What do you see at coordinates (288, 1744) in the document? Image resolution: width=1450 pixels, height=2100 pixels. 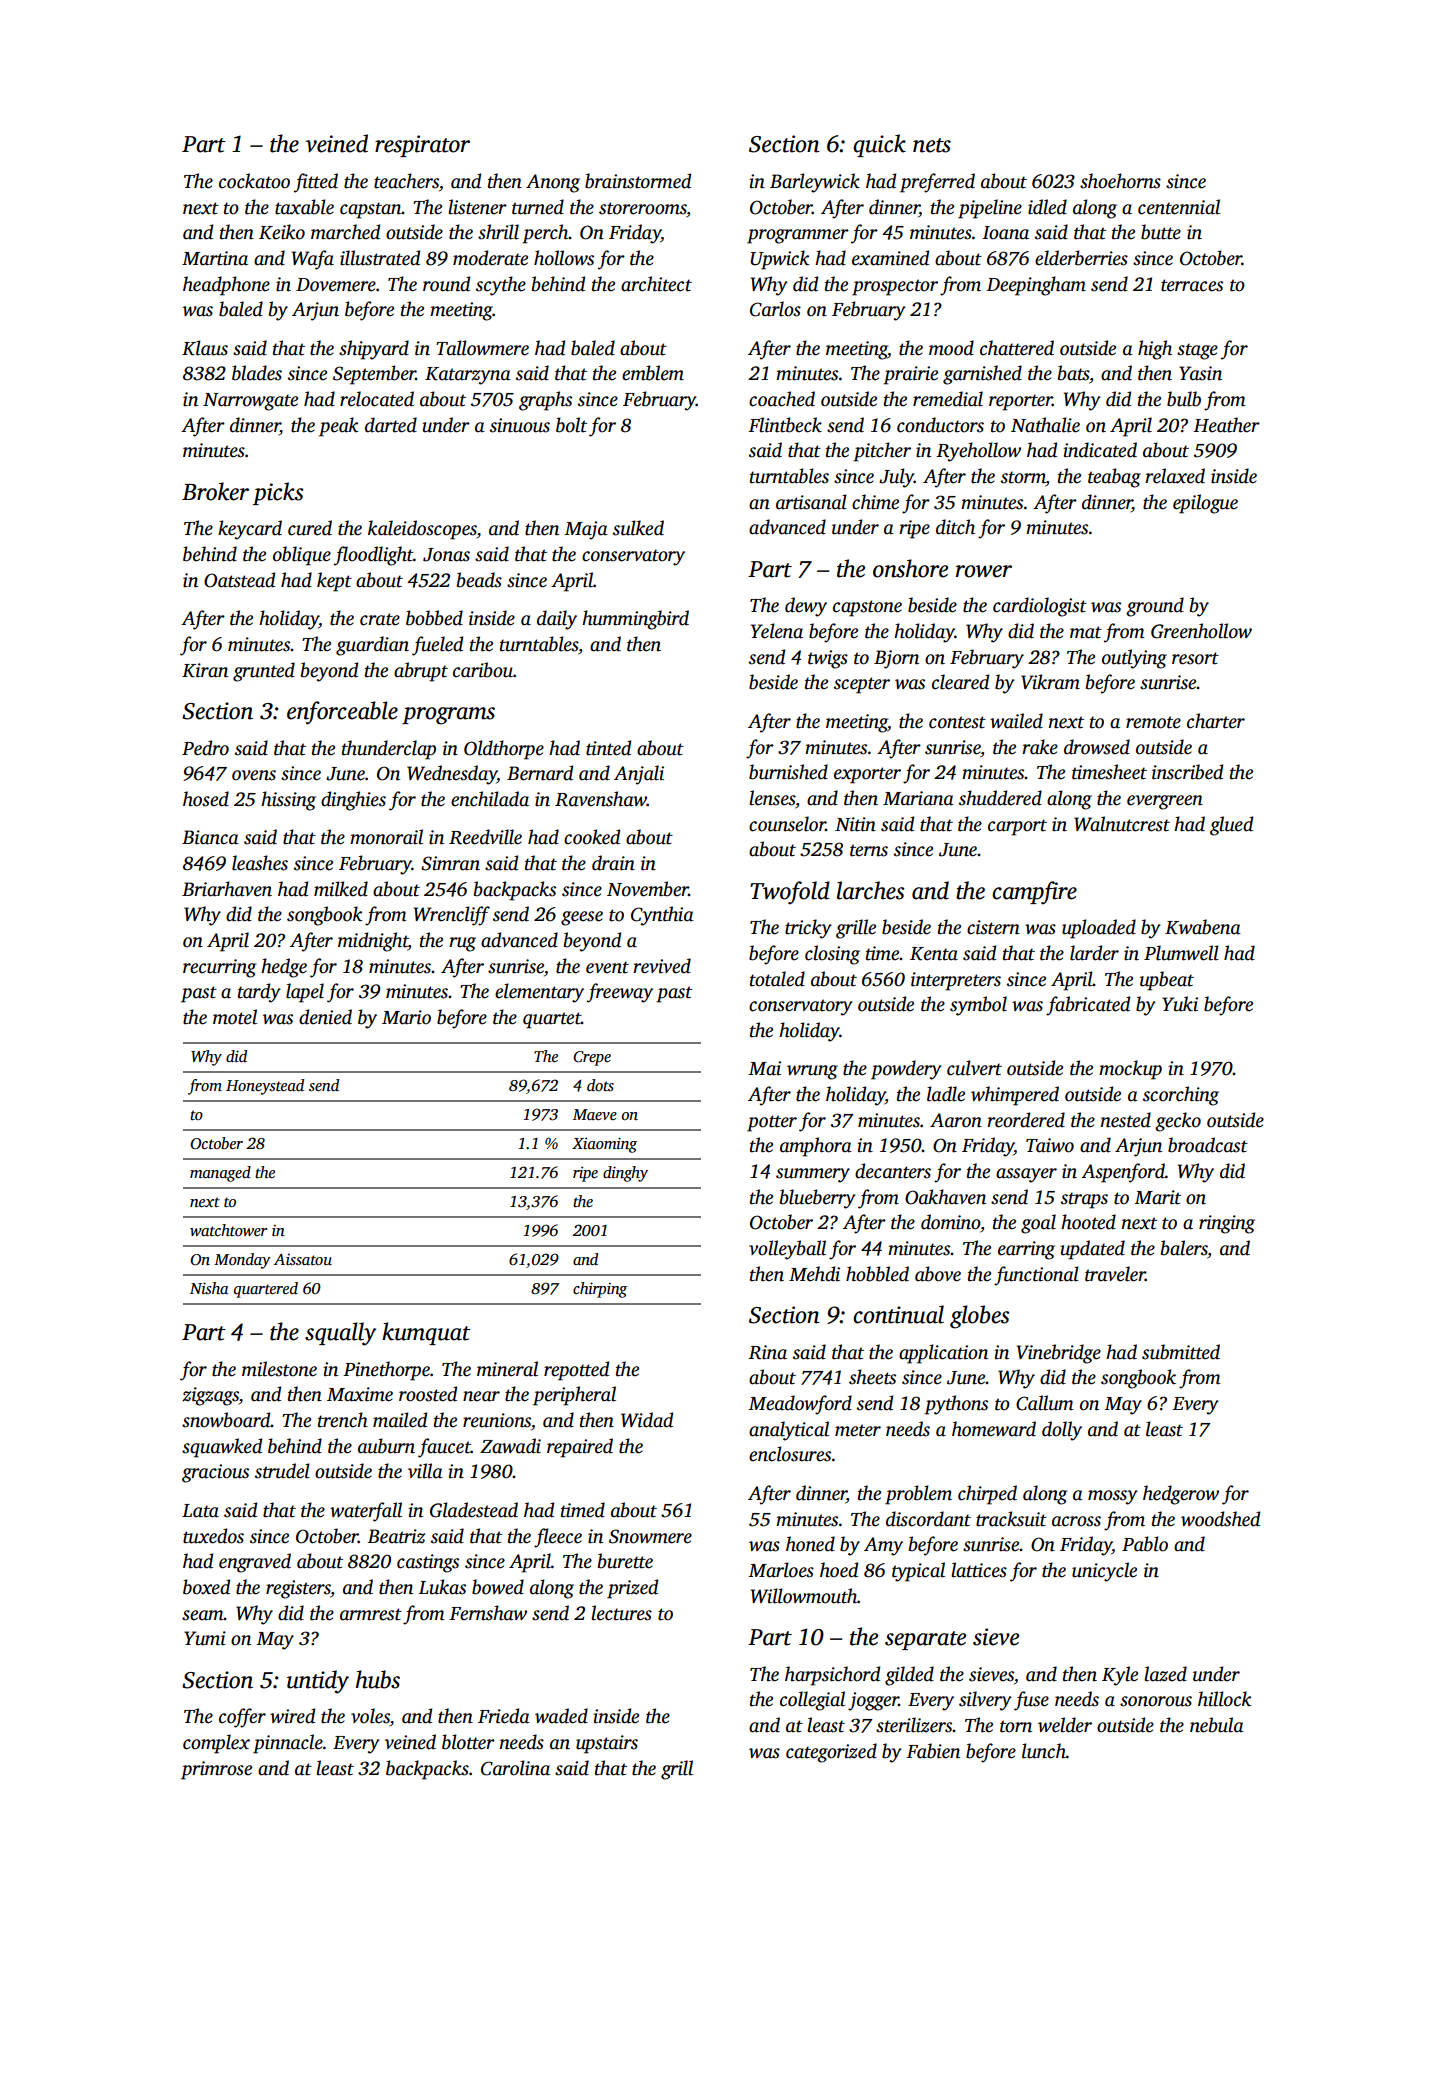 I see `pinnacle` at bounding box center [288, 1744].
